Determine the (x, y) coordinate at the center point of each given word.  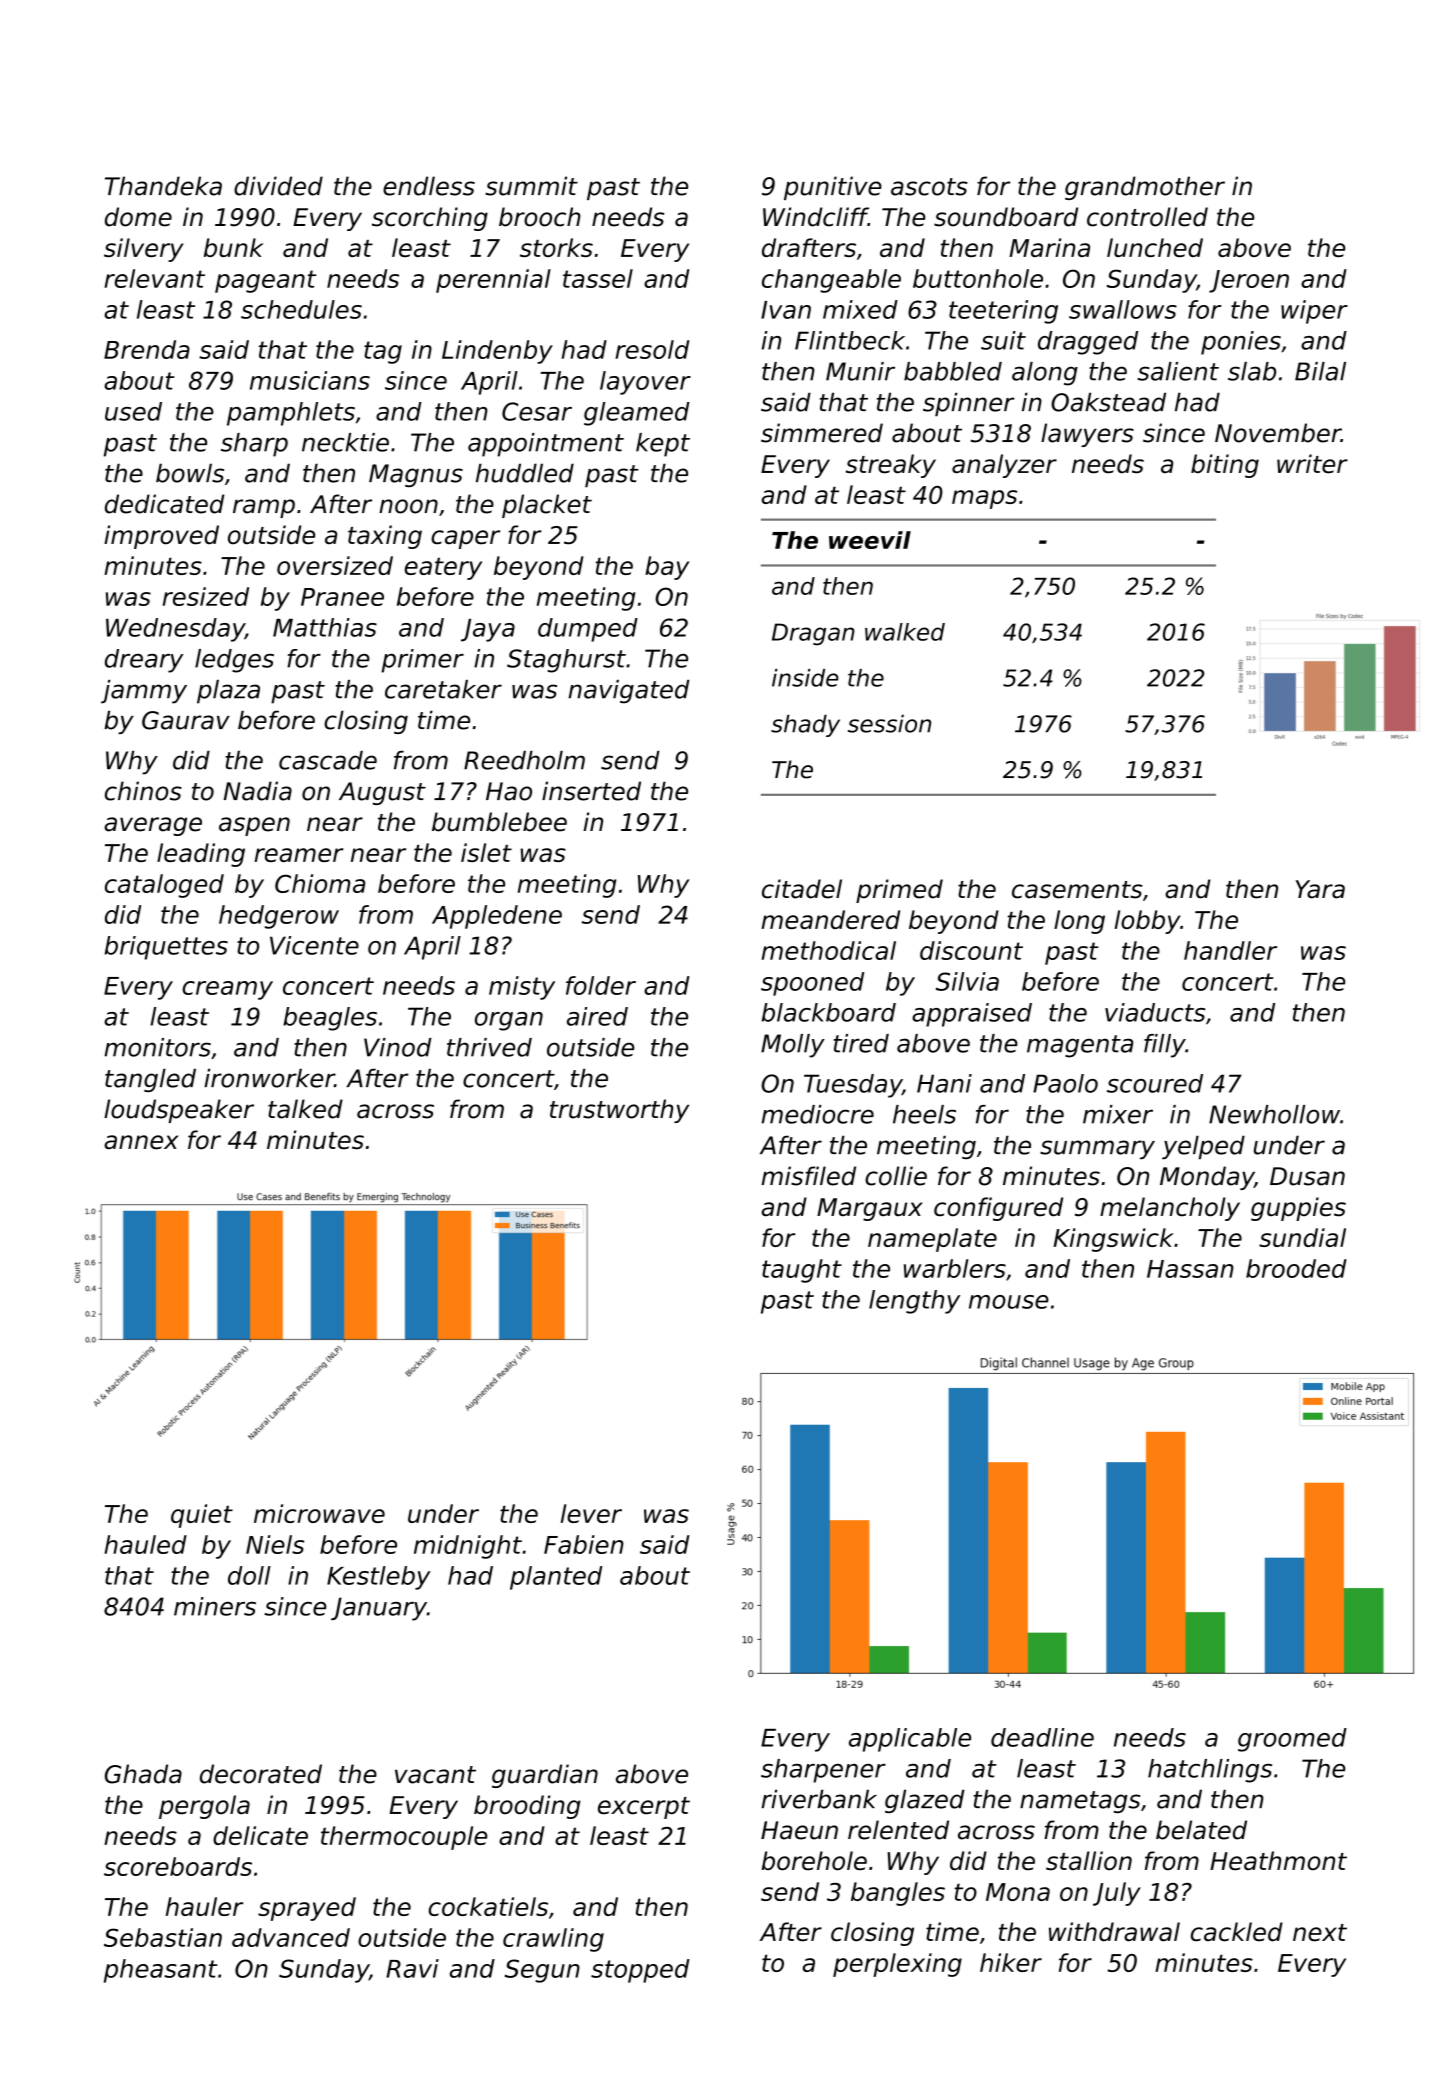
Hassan (1190, 1269)
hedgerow (279, 917)
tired (861, 1043)
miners (215, 1606)
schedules (301, 309)
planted (556, 1578)
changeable (831, 281)
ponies (1241, 343)
